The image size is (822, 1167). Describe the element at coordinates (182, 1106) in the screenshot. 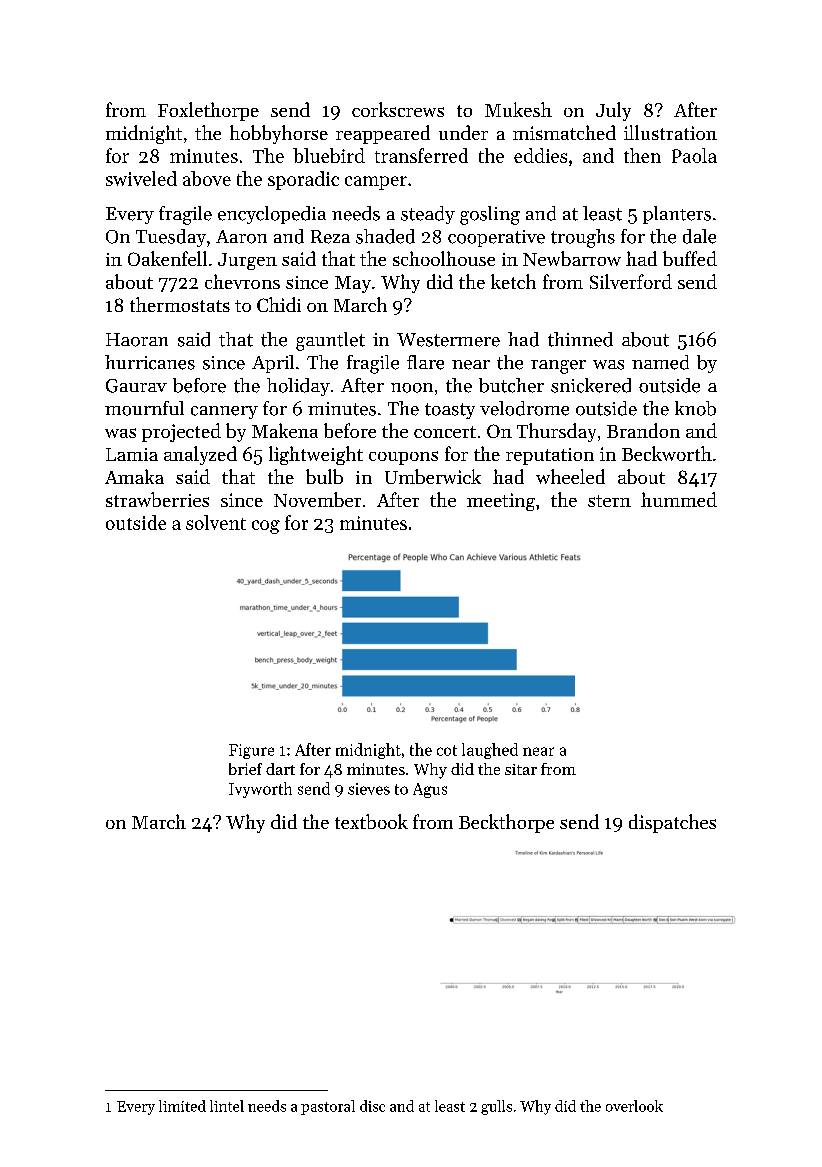

I see `limited` at that location.
